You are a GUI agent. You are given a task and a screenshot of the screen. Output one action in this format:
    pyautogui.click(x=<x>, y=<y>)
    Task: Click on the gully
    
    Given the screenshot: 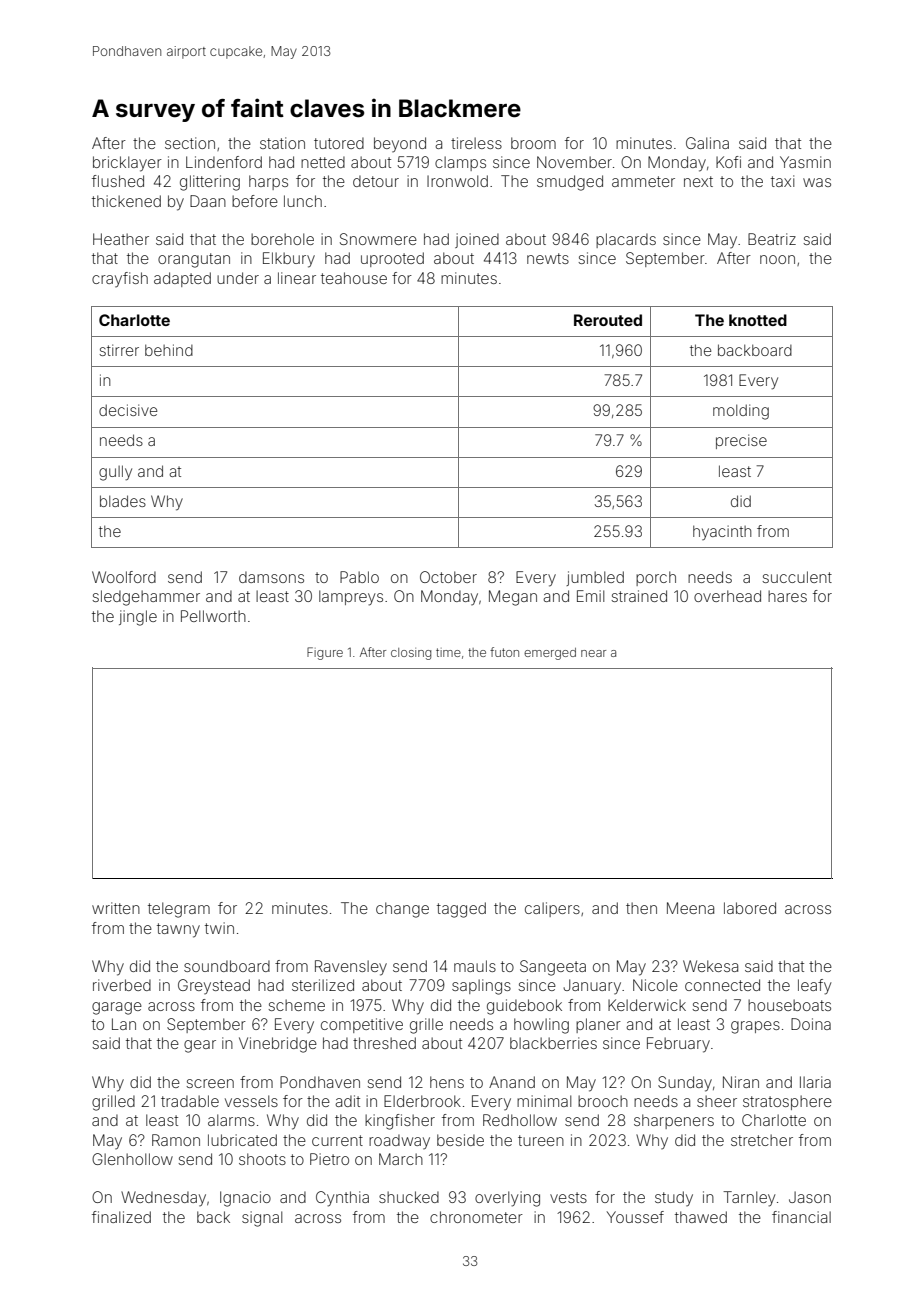 What is the action you would take?
    pyautogui.click(x=115, y=473)
